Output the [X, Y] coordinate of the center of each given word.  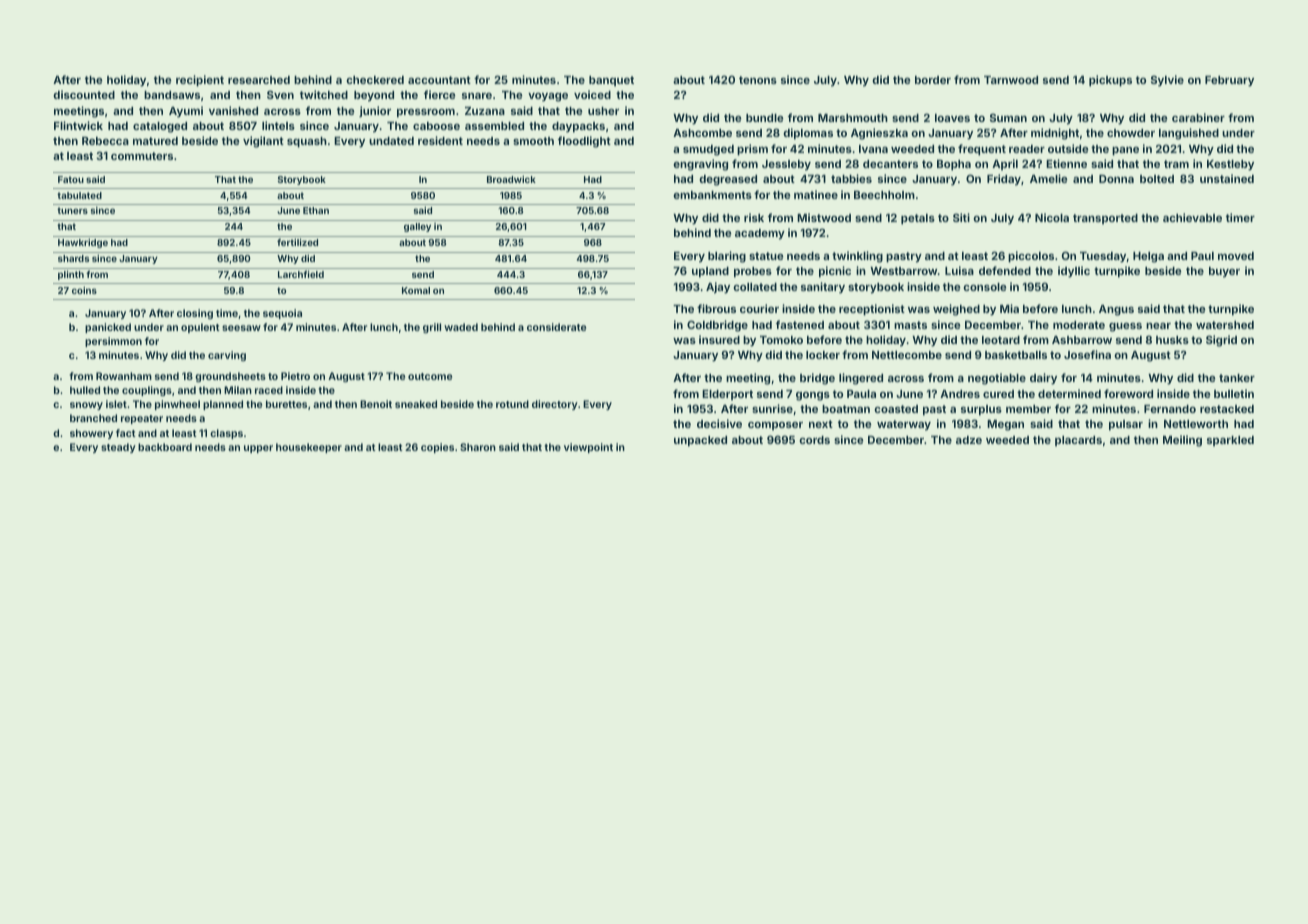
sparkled [1230, 441]
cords [814, 440]
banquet [611, 81]
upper [258, 449]
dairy [1043, 379]
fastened [800, 324]
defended [1005, 270]
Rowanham [124, 376]
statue [766, 256]
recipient [200, 81]
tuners [72, 210]
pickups [1110, 81]
